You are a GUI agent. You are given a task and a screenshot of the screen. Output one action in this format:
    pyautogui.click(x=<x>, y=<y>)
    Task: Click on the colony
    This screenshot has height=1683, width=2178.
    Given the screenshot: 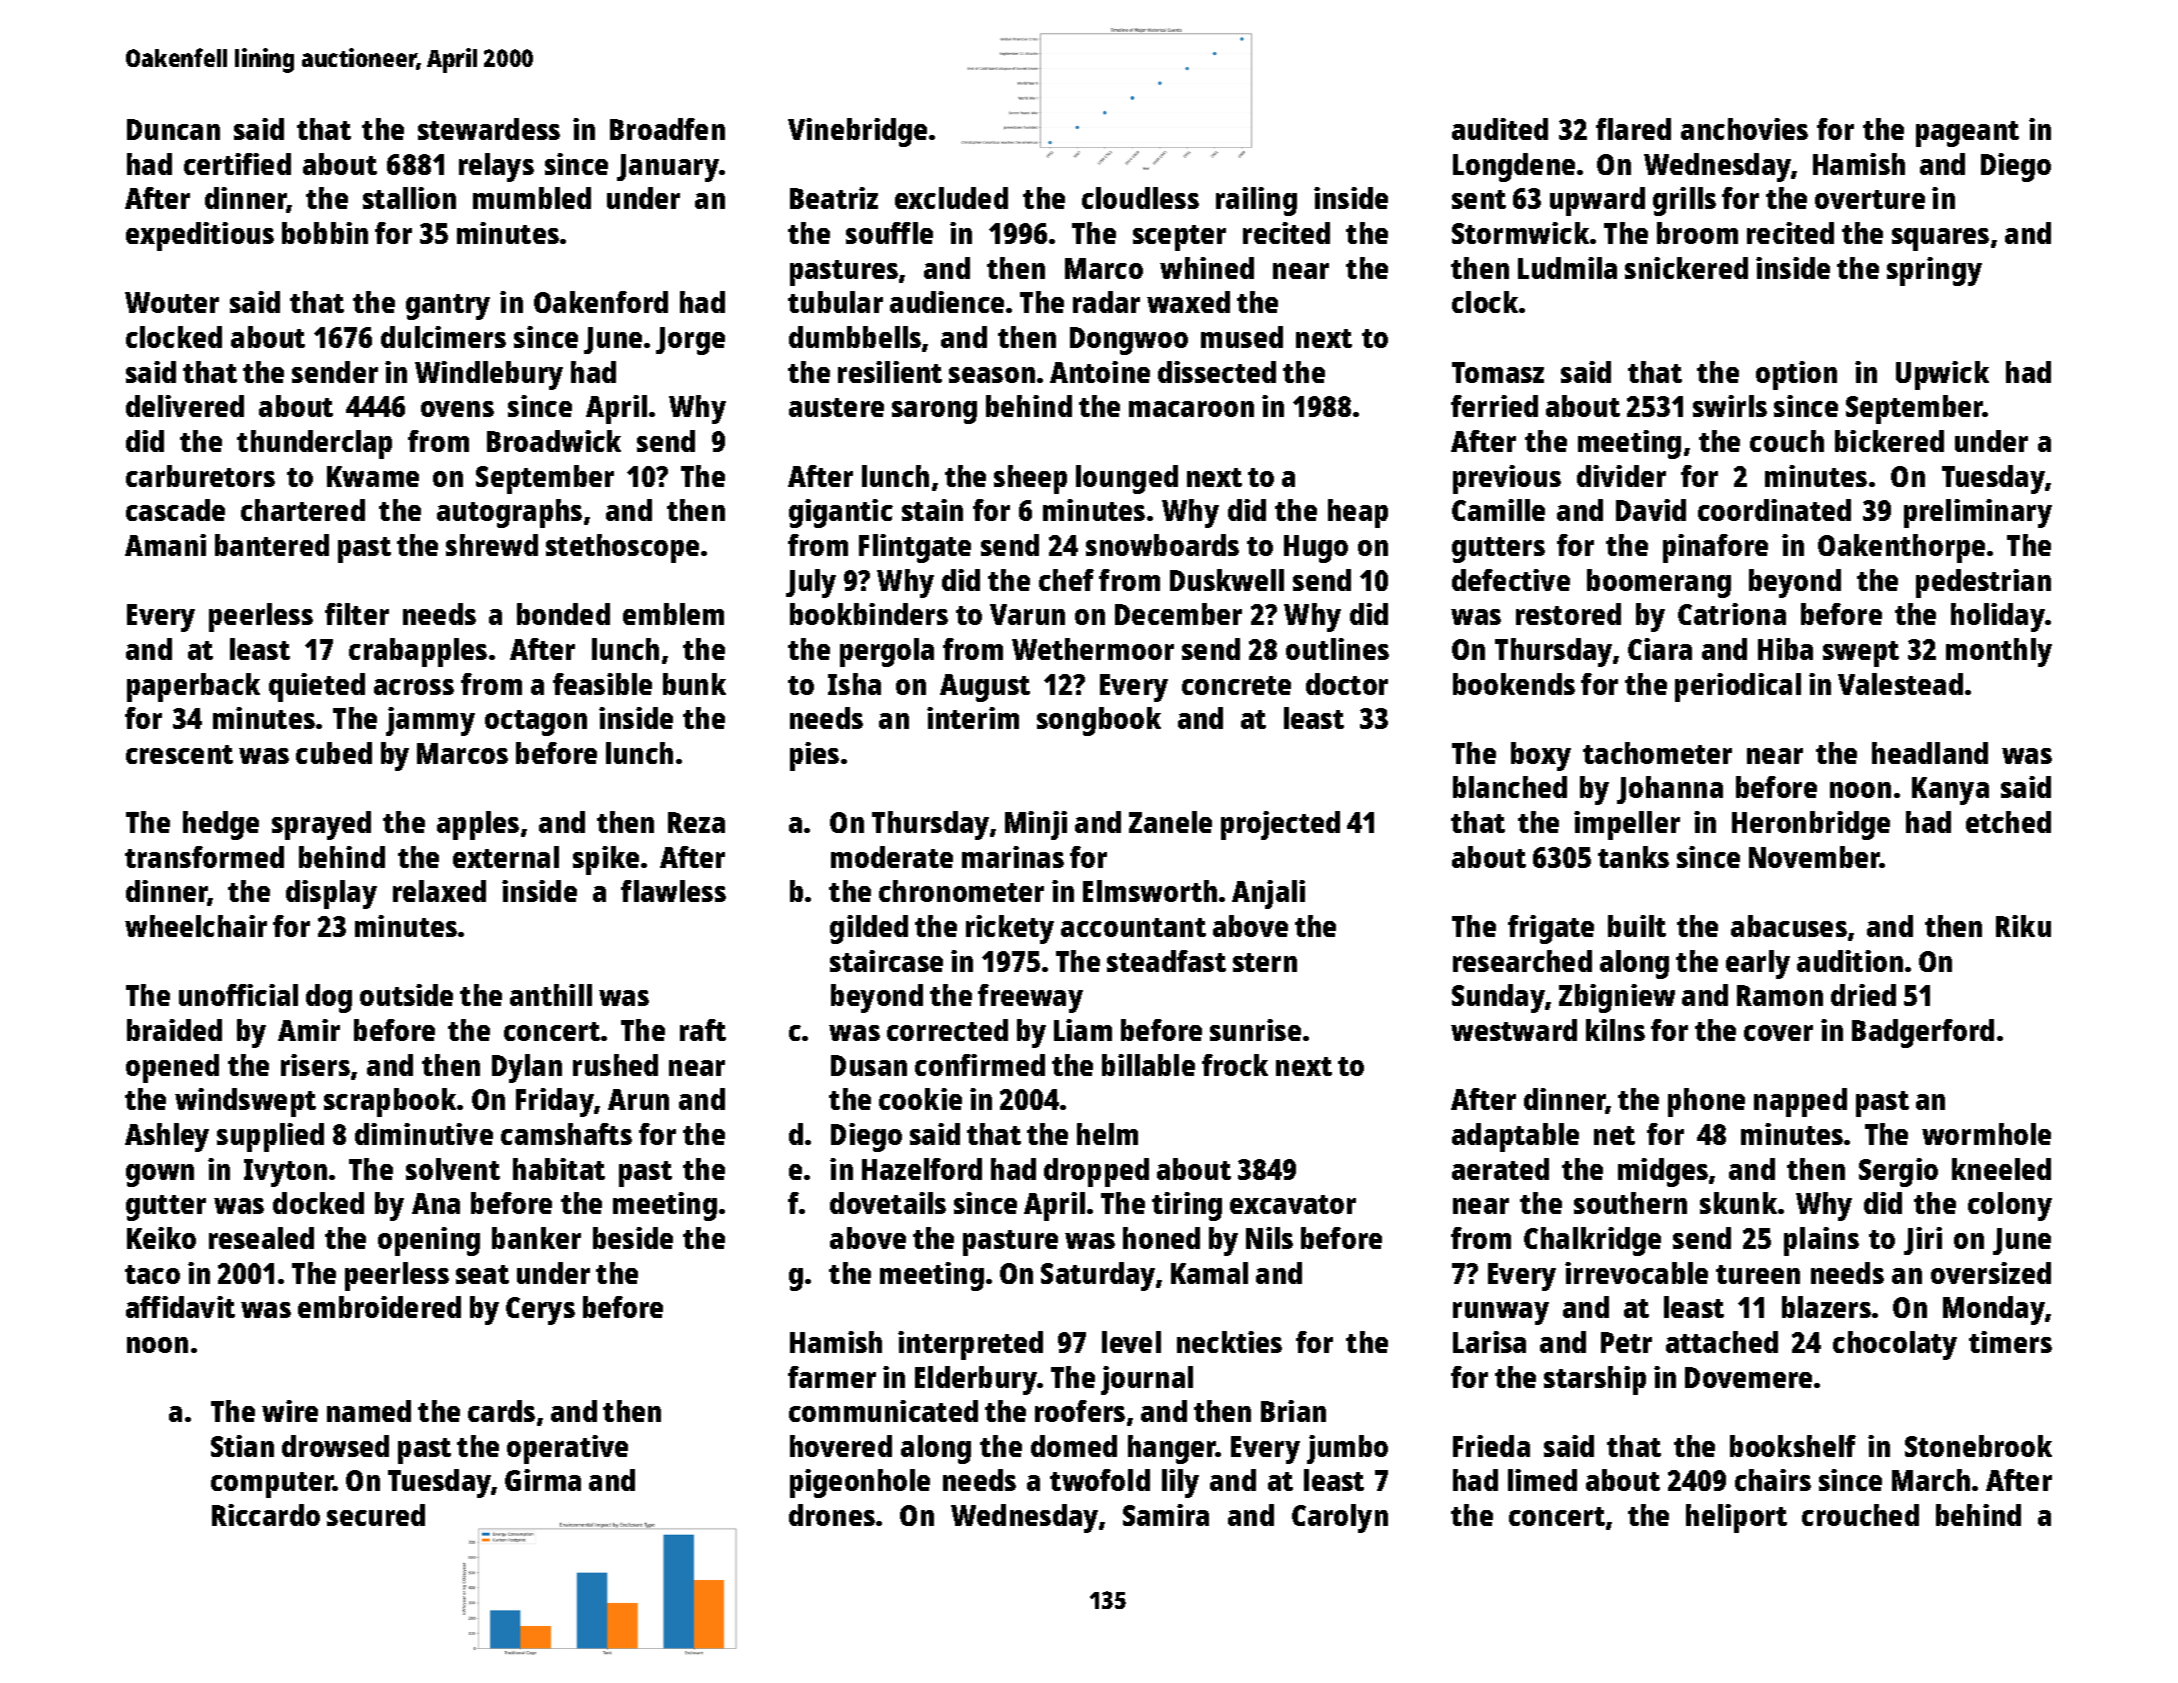 What is the action you would take?
    pyautogui.click(x=2010, y=1206)
